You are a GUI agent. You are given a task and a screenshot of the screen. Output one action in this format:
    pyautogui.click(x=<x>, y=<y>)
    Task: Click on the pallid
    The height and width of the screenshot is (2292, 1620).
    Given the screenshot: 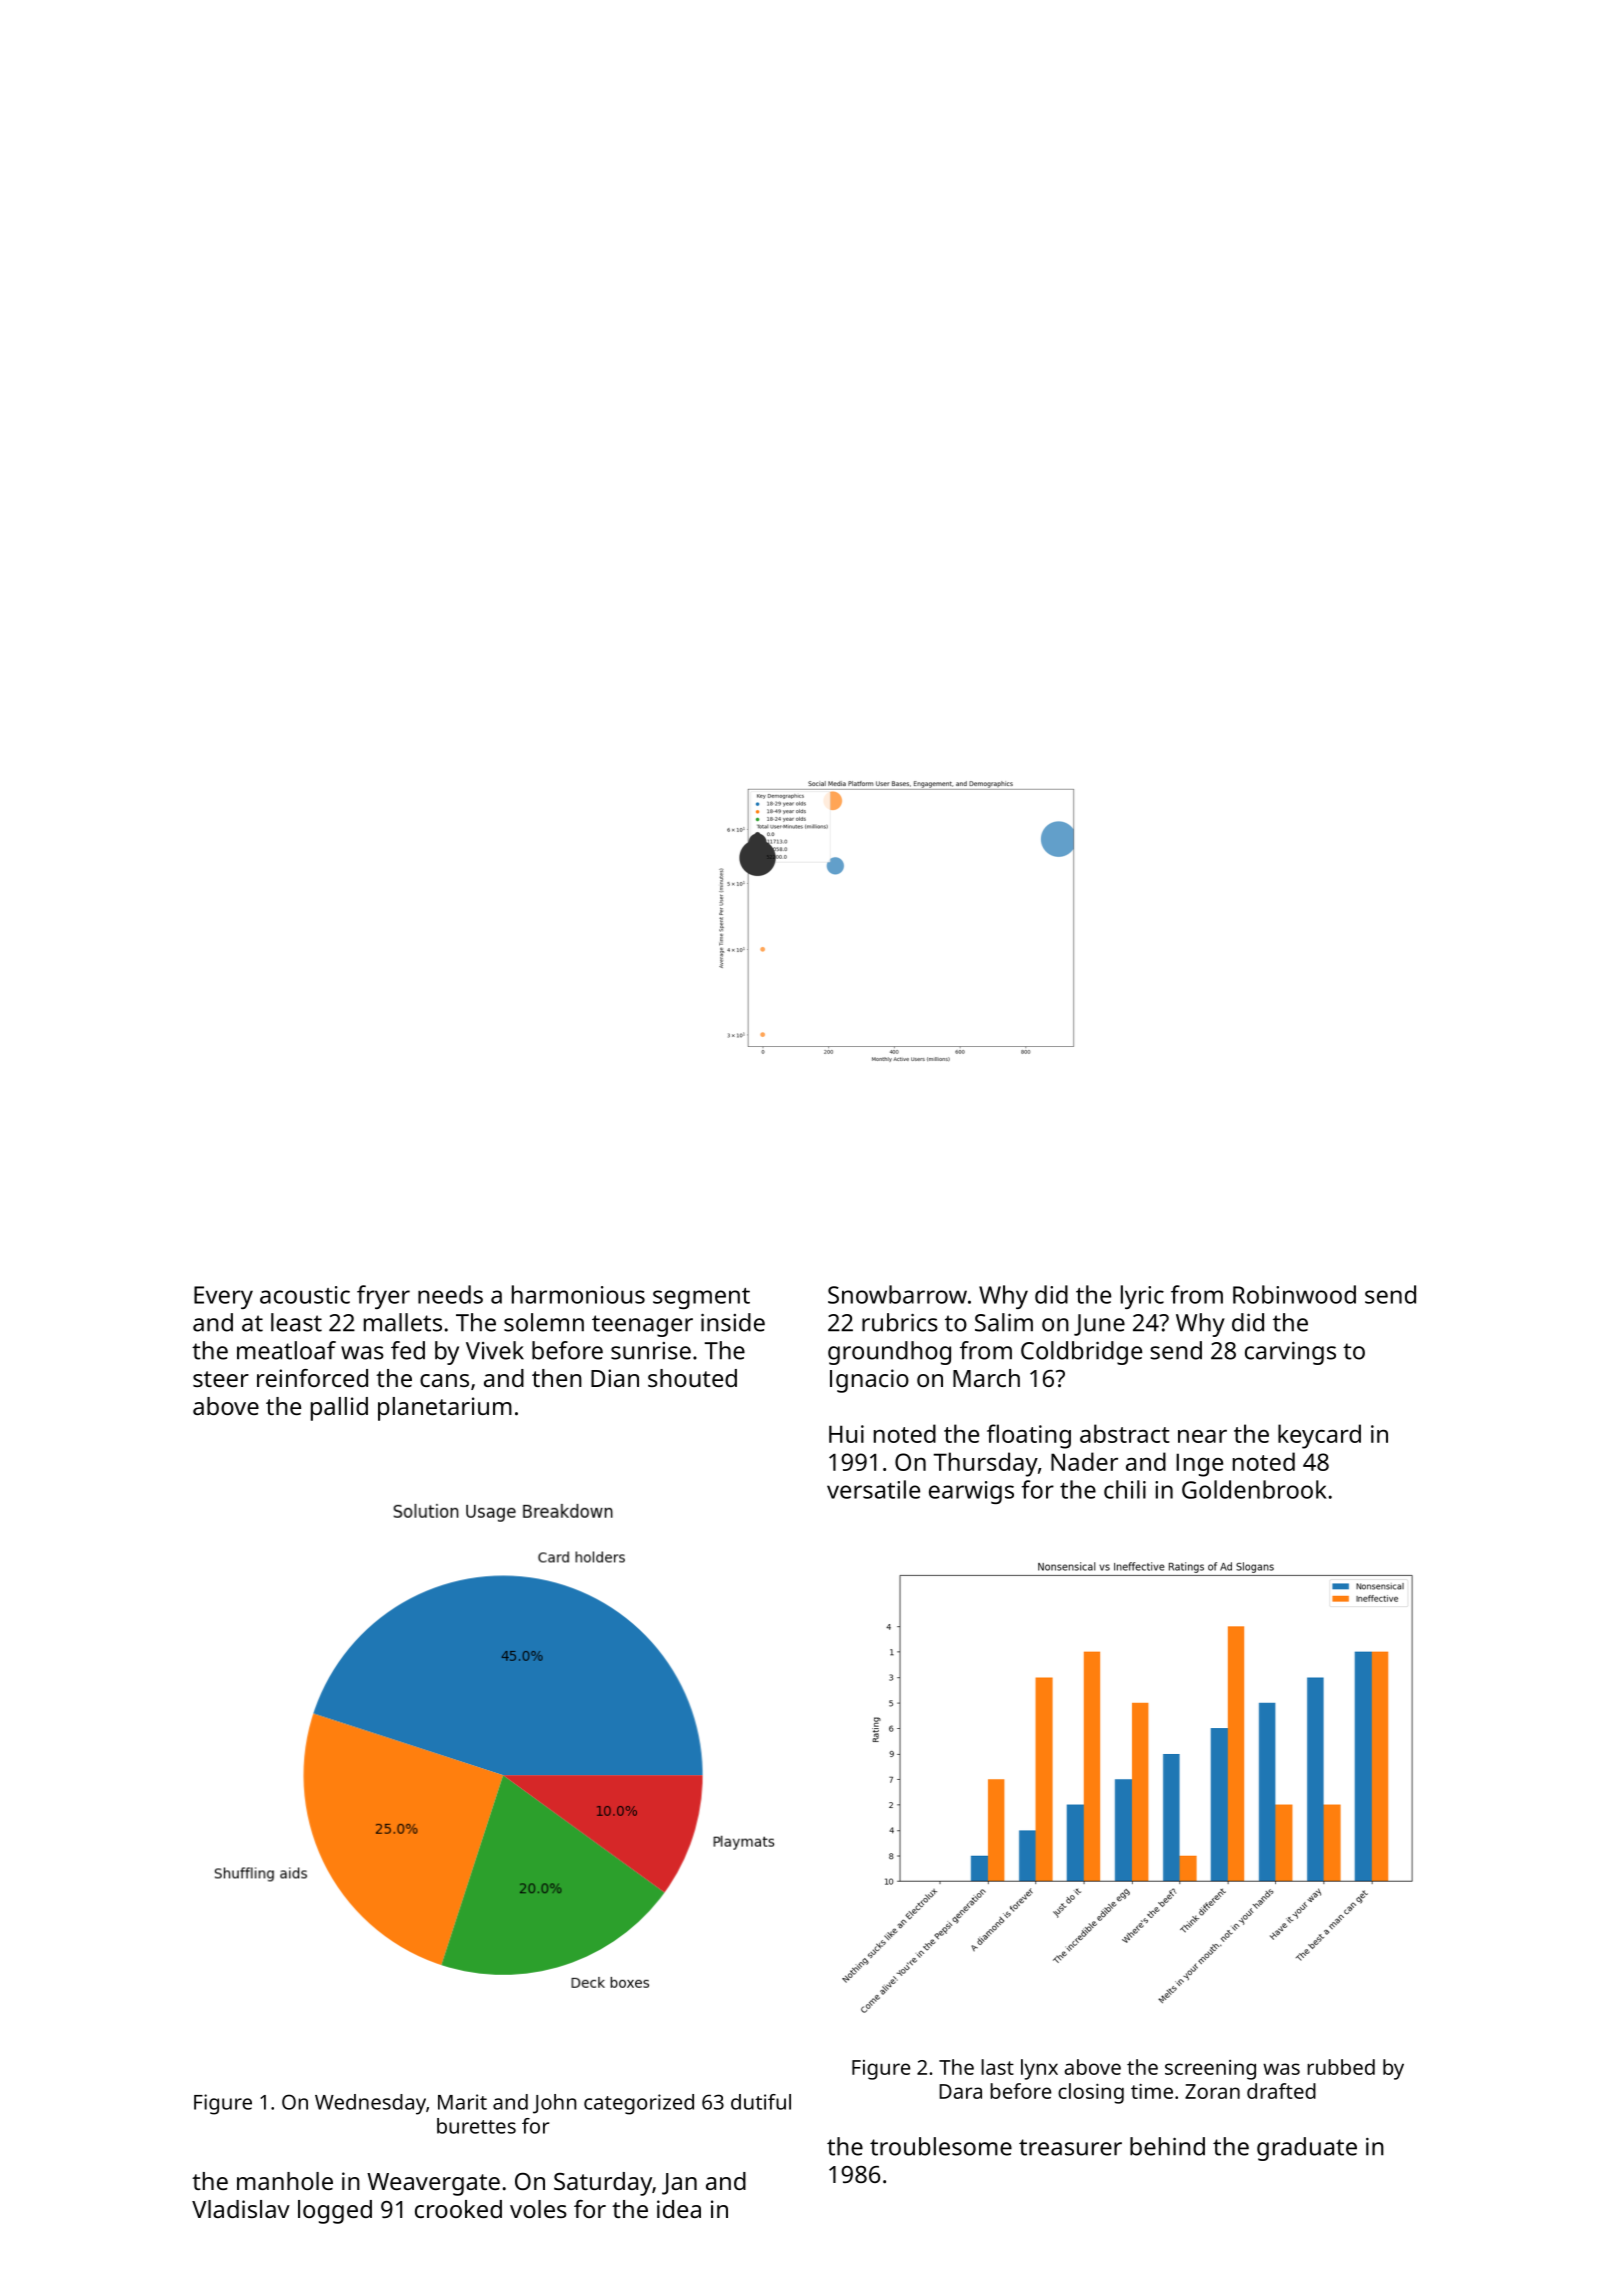 What is the action you would take?
    pyautogui.click(x=339, y=1409)
